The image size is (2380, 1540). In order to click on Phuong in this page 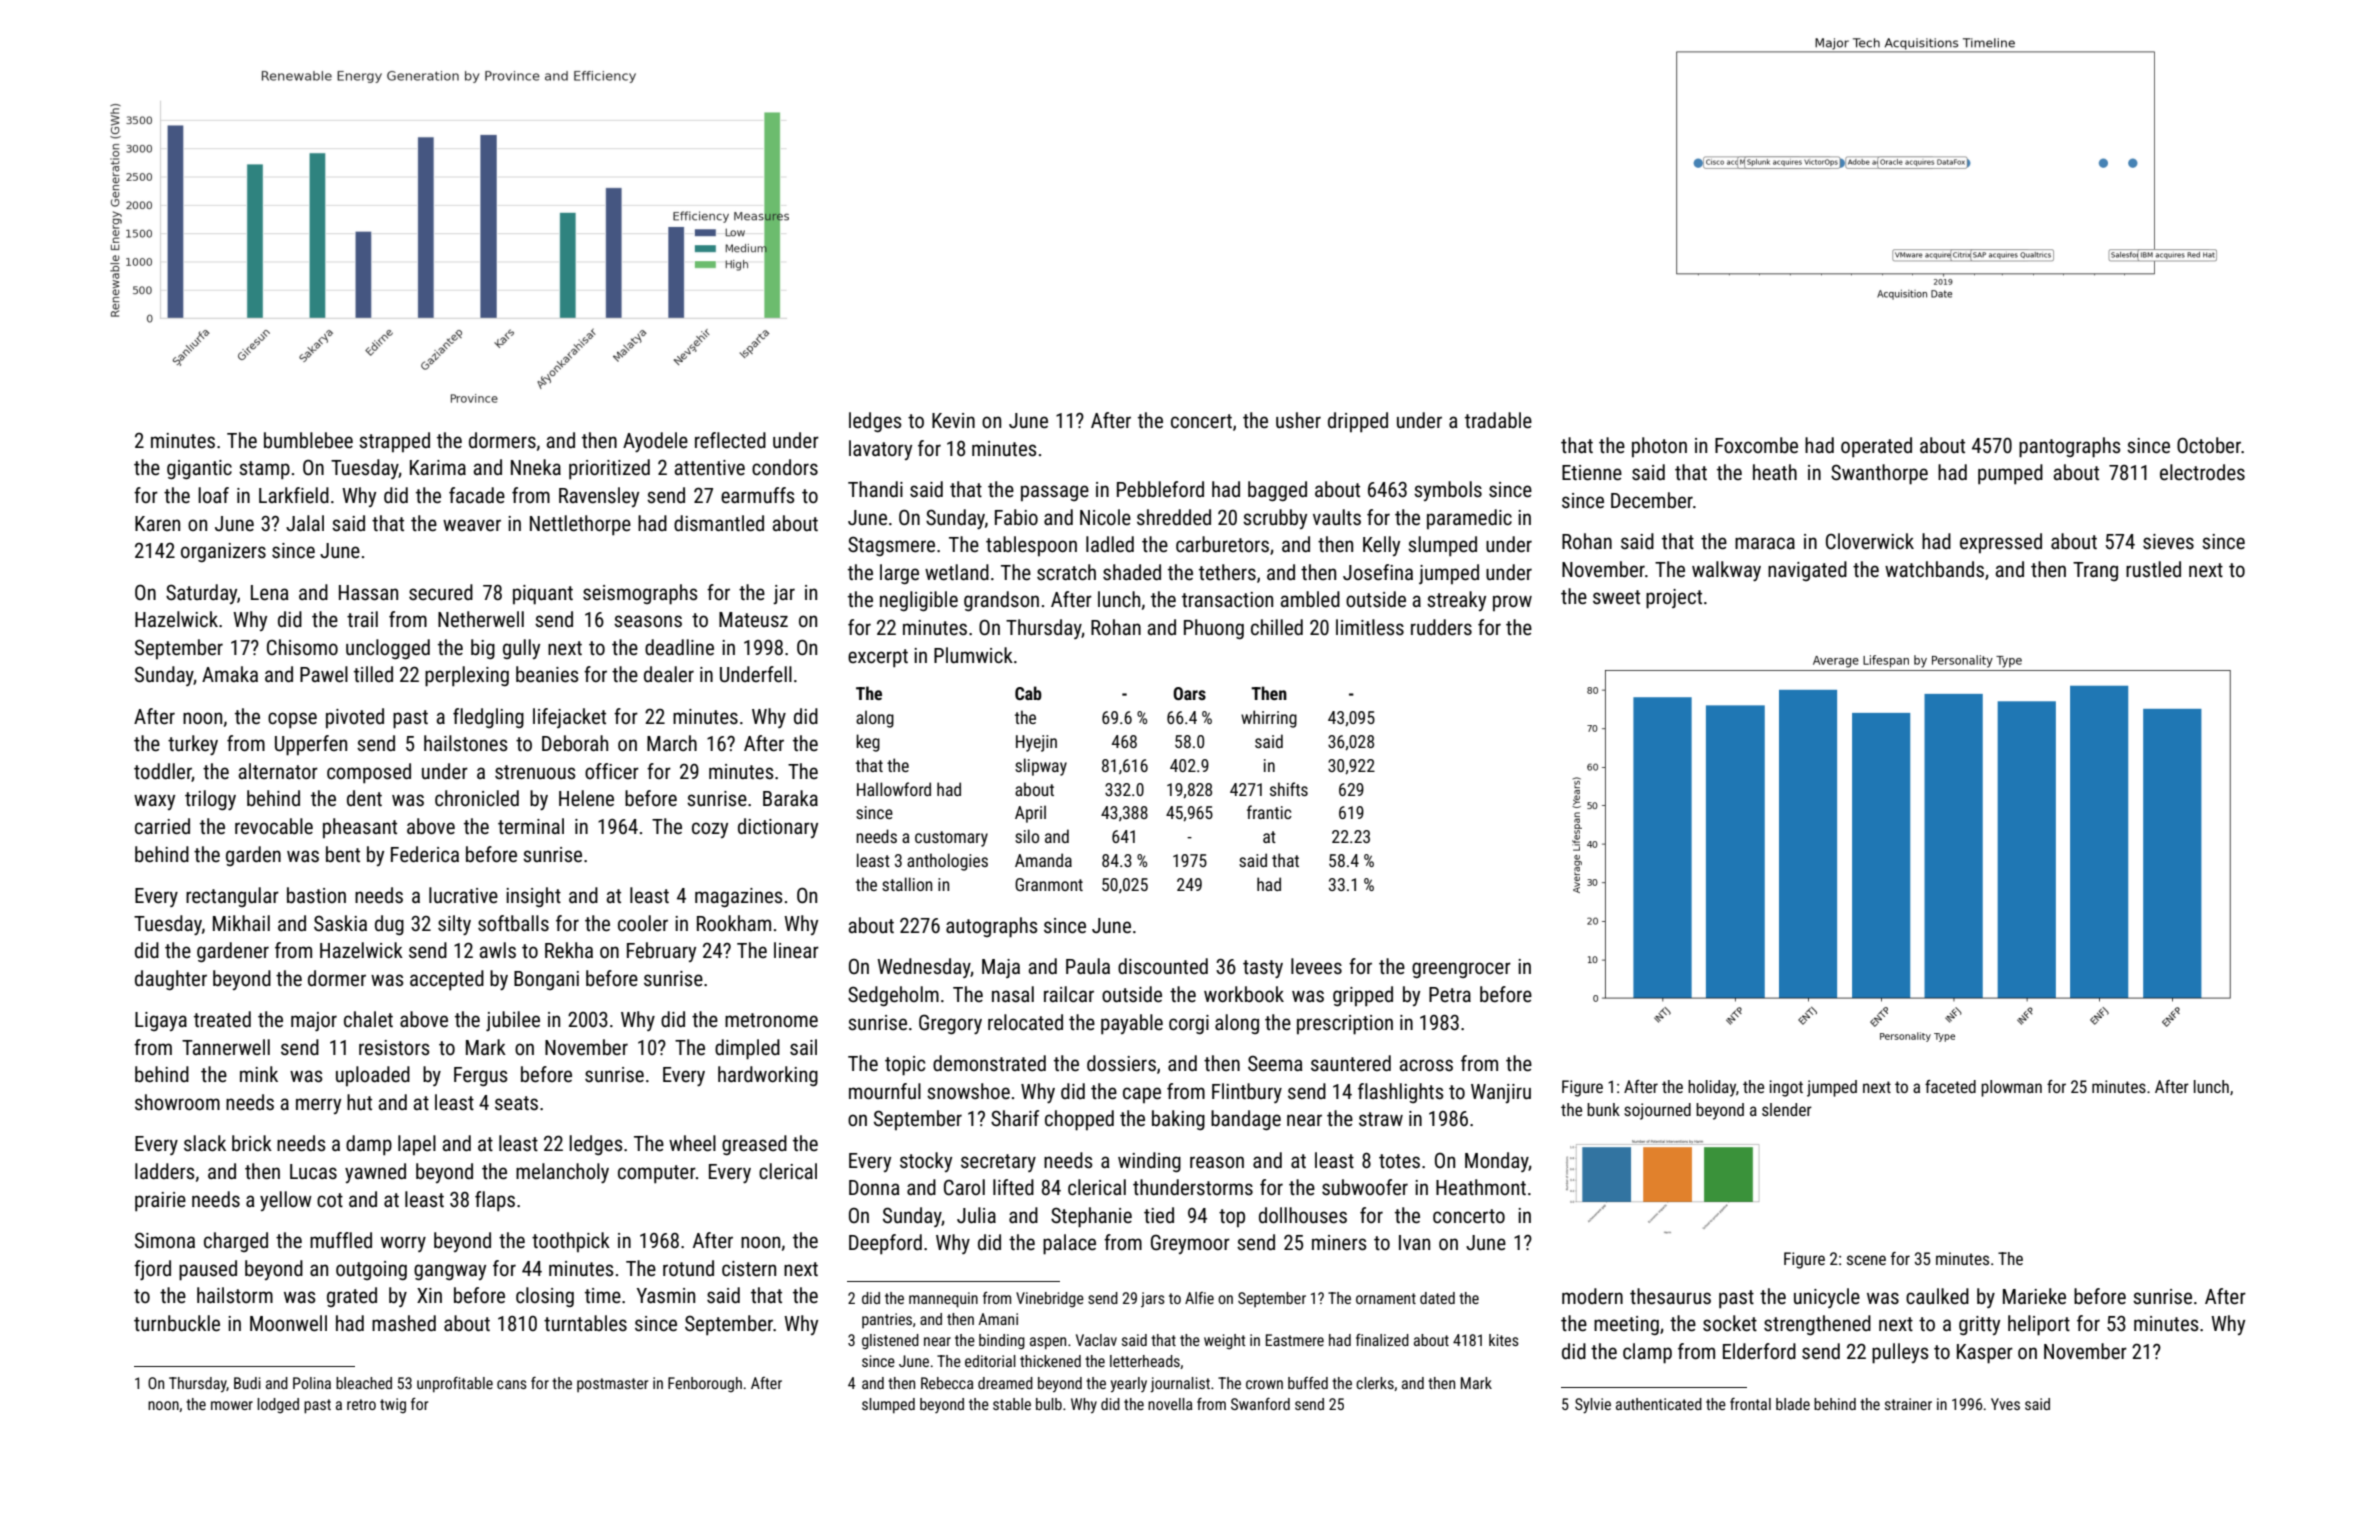, I will do `click(1214, 629)`.
